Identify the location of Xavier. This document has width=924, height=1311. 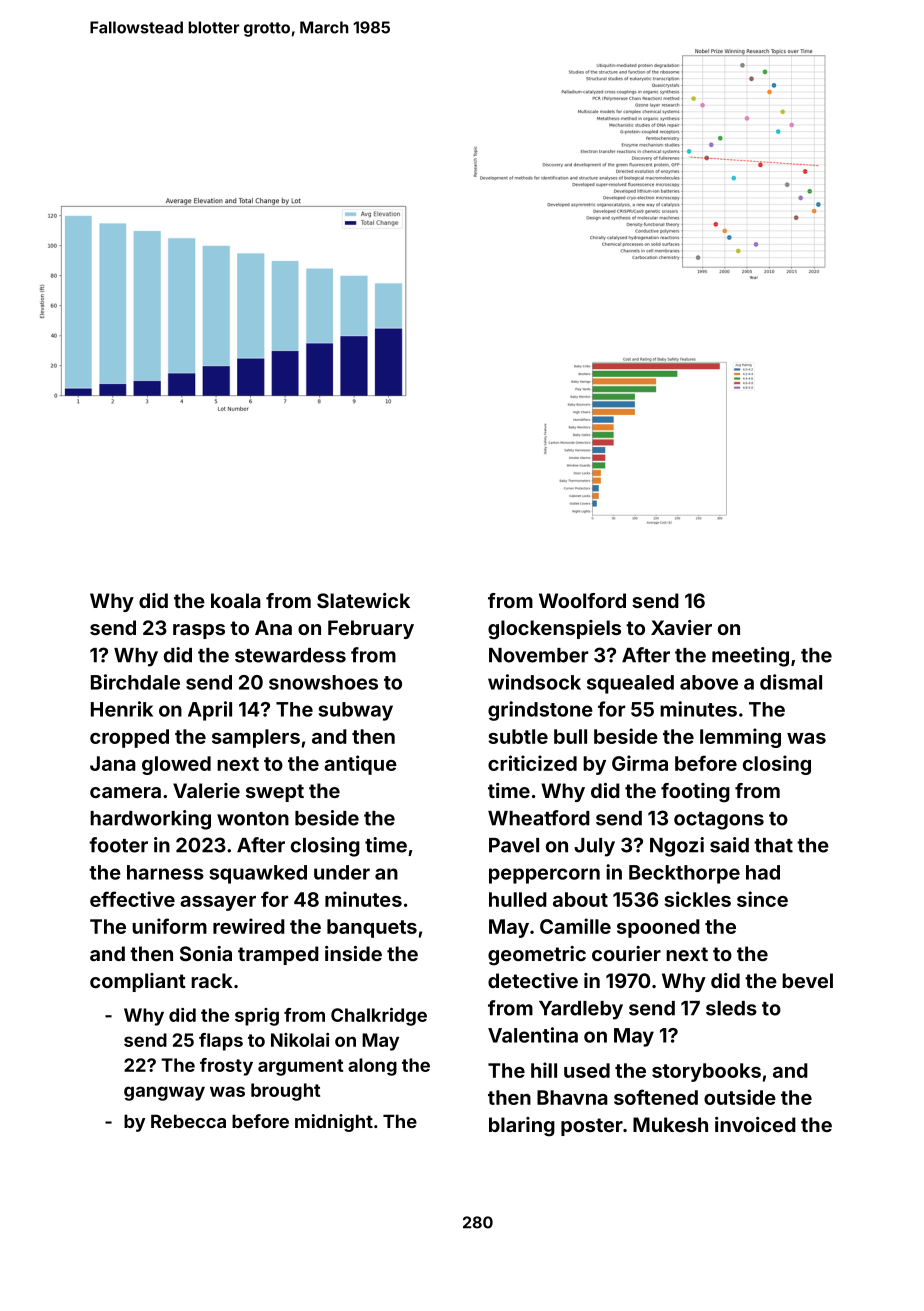
(681, 627).
